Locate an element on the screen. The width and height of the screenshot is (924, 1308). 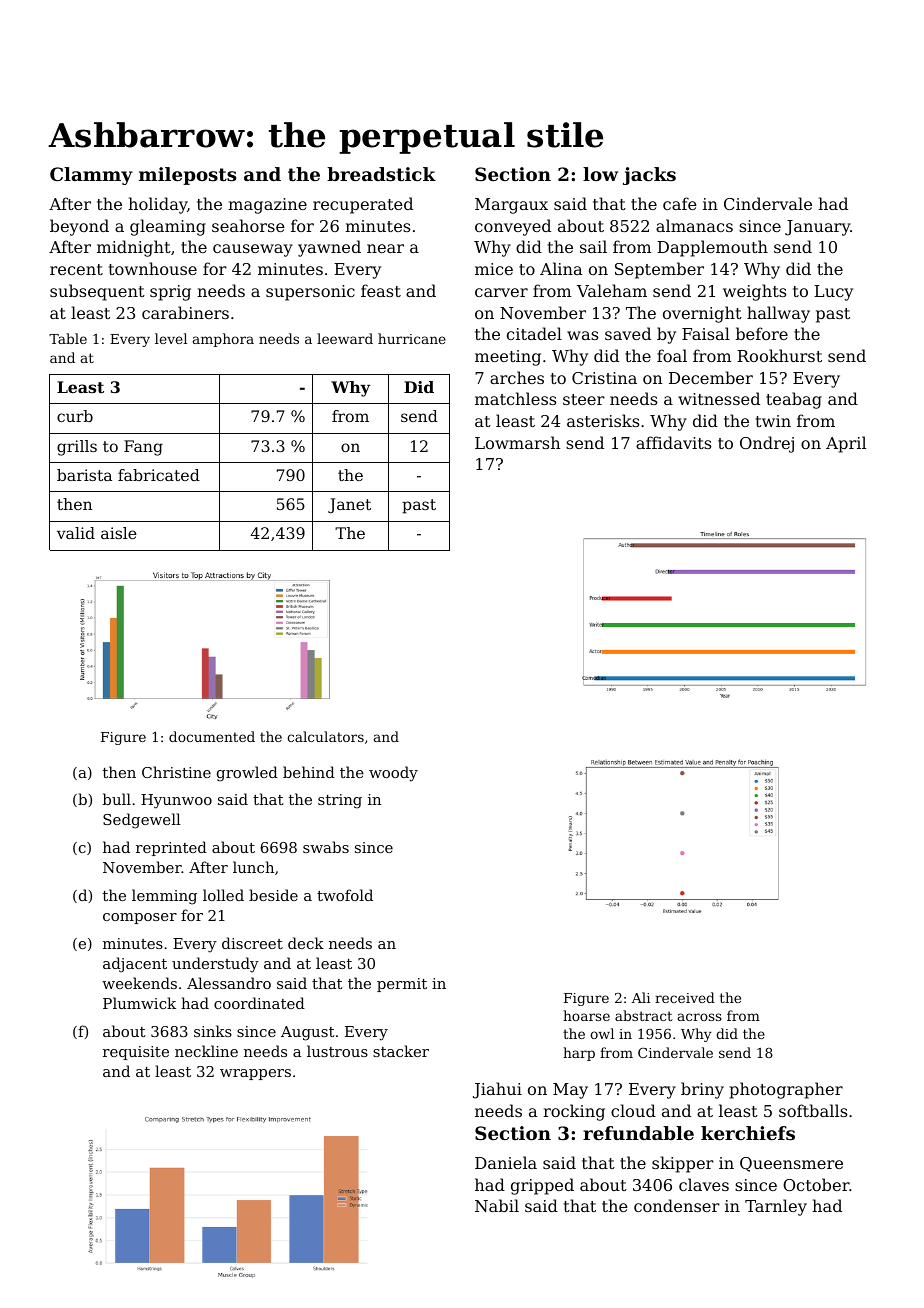
sinks is located at coordinates (213, 1031).
